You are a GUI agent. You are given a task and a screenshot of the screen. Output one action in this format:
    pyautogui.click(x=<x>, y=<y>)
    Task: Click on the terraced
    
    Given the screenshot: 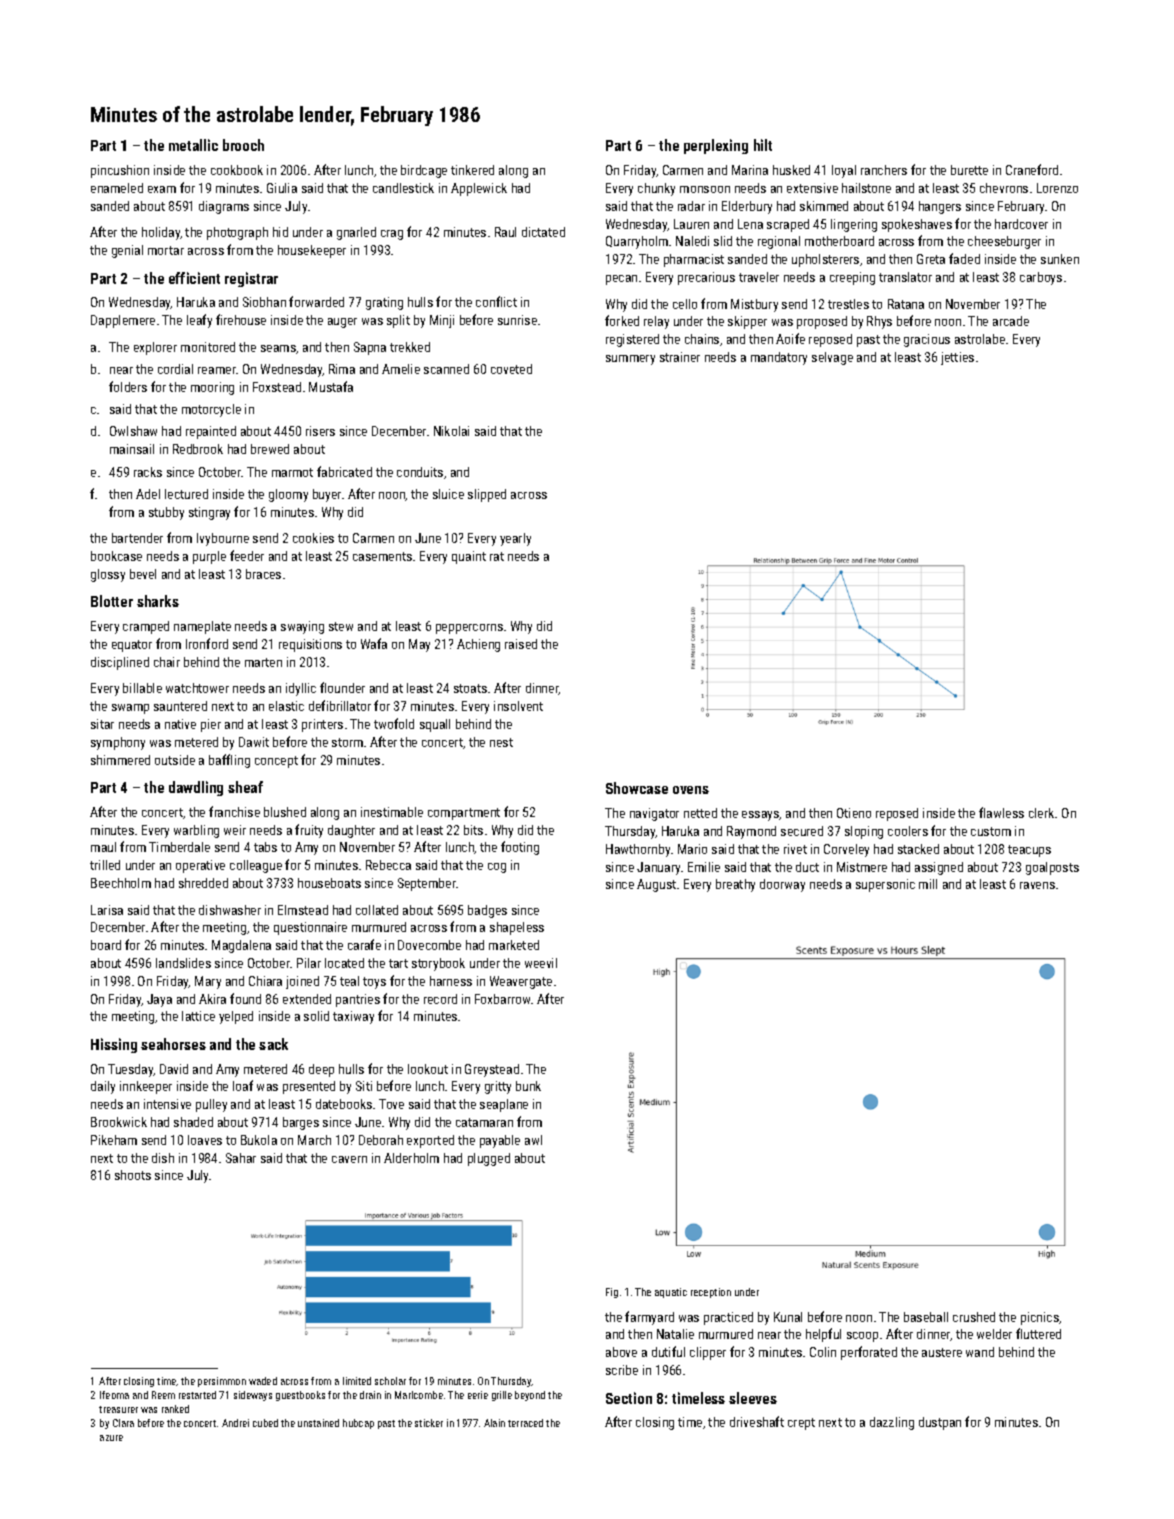 What is the action you would take?
    pyautogui.click(x=525, y=1423)
